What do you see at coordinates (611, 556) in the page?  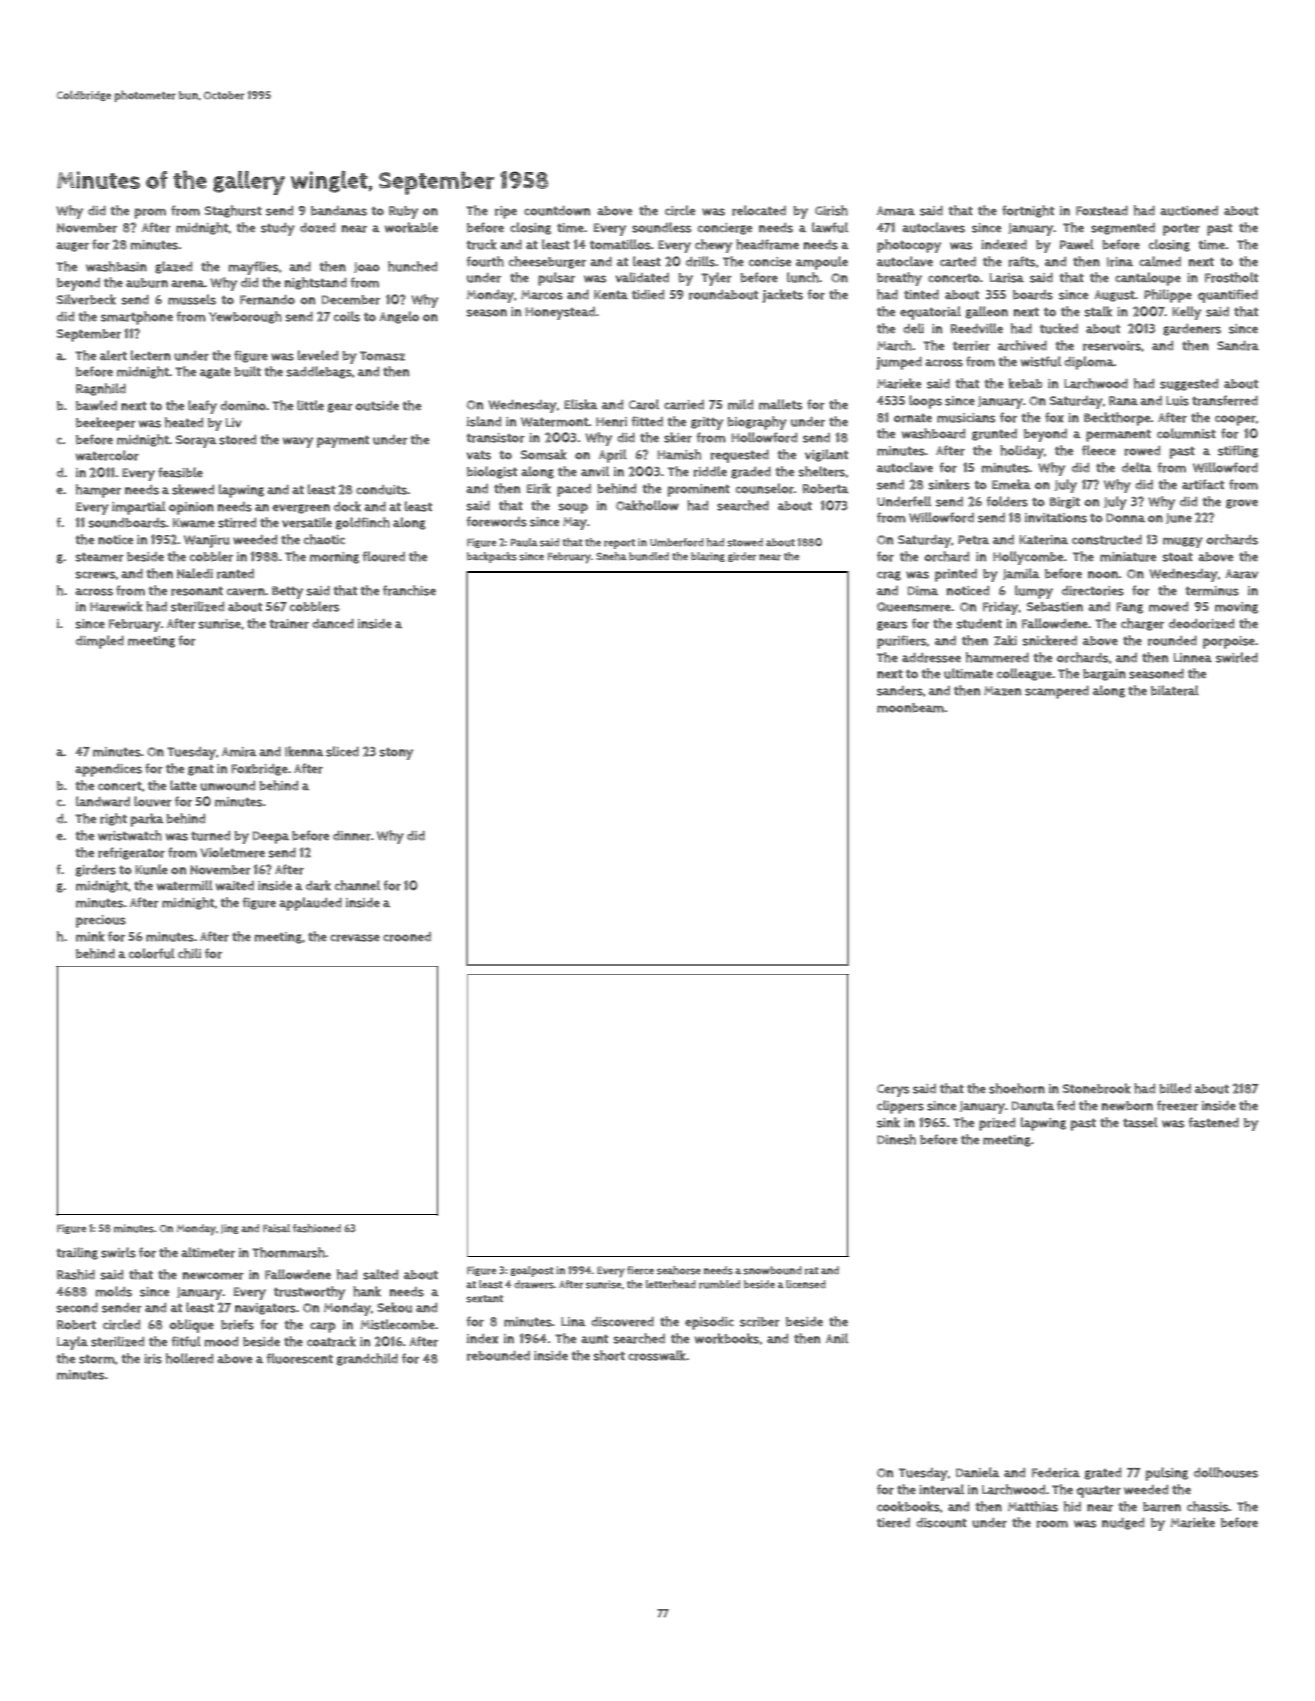 I see `Sneha` at bounding box center [611, 556].
